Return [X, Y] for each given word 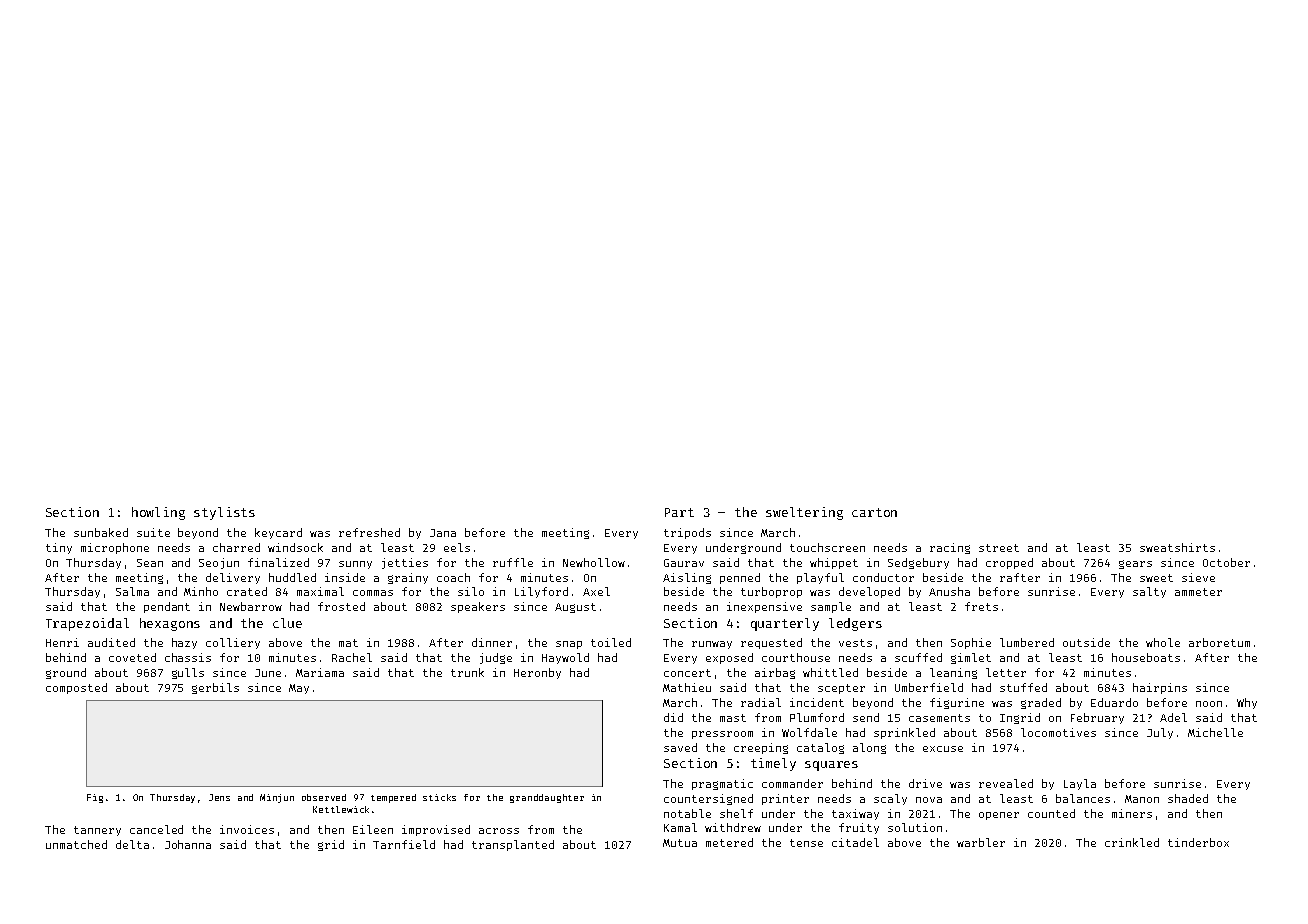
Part [679, 512]
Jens [219, 797]
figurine [957, 703]
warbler [981, 842]
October [1226, 562]
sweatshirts [1177, 547]
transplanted [513, 845]
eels [457, 547]
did [673, 717]
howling [158, 513]
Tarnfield [404, 844]
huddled [292, 577]
